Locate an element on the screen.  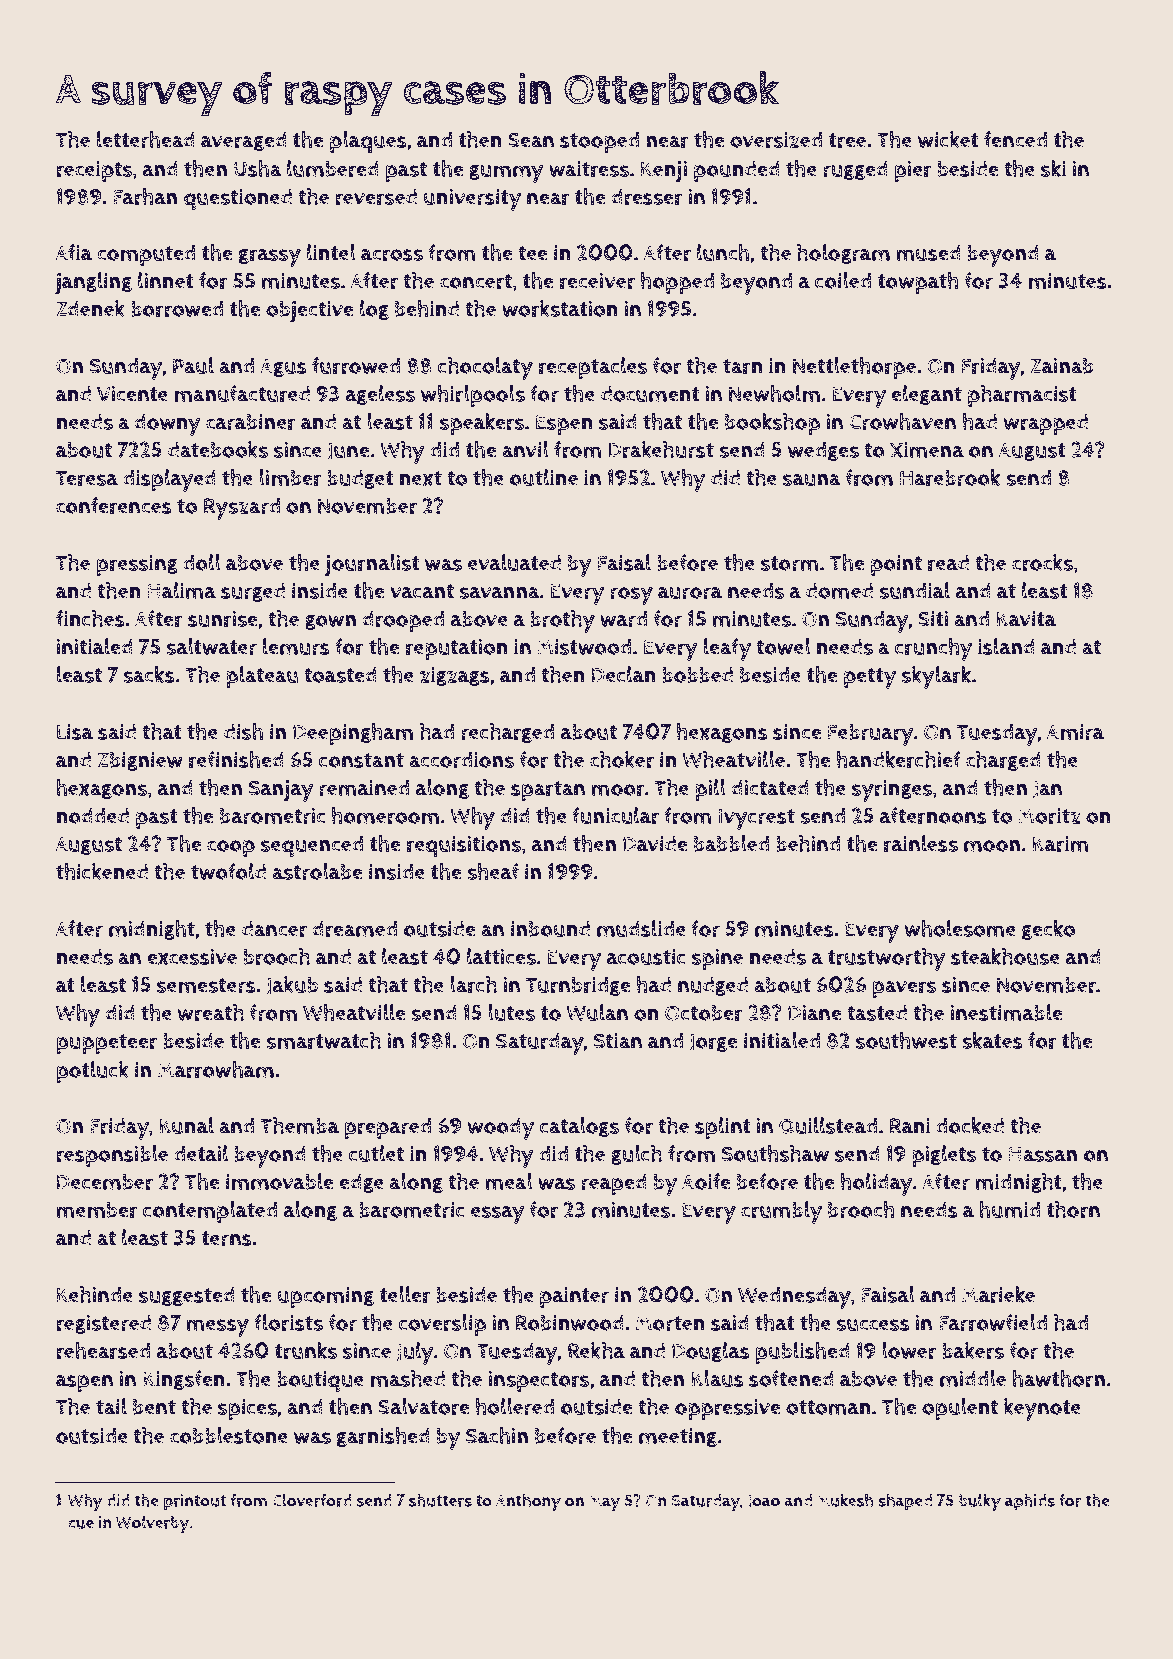
plaques is located at coordinates (368, 142).
